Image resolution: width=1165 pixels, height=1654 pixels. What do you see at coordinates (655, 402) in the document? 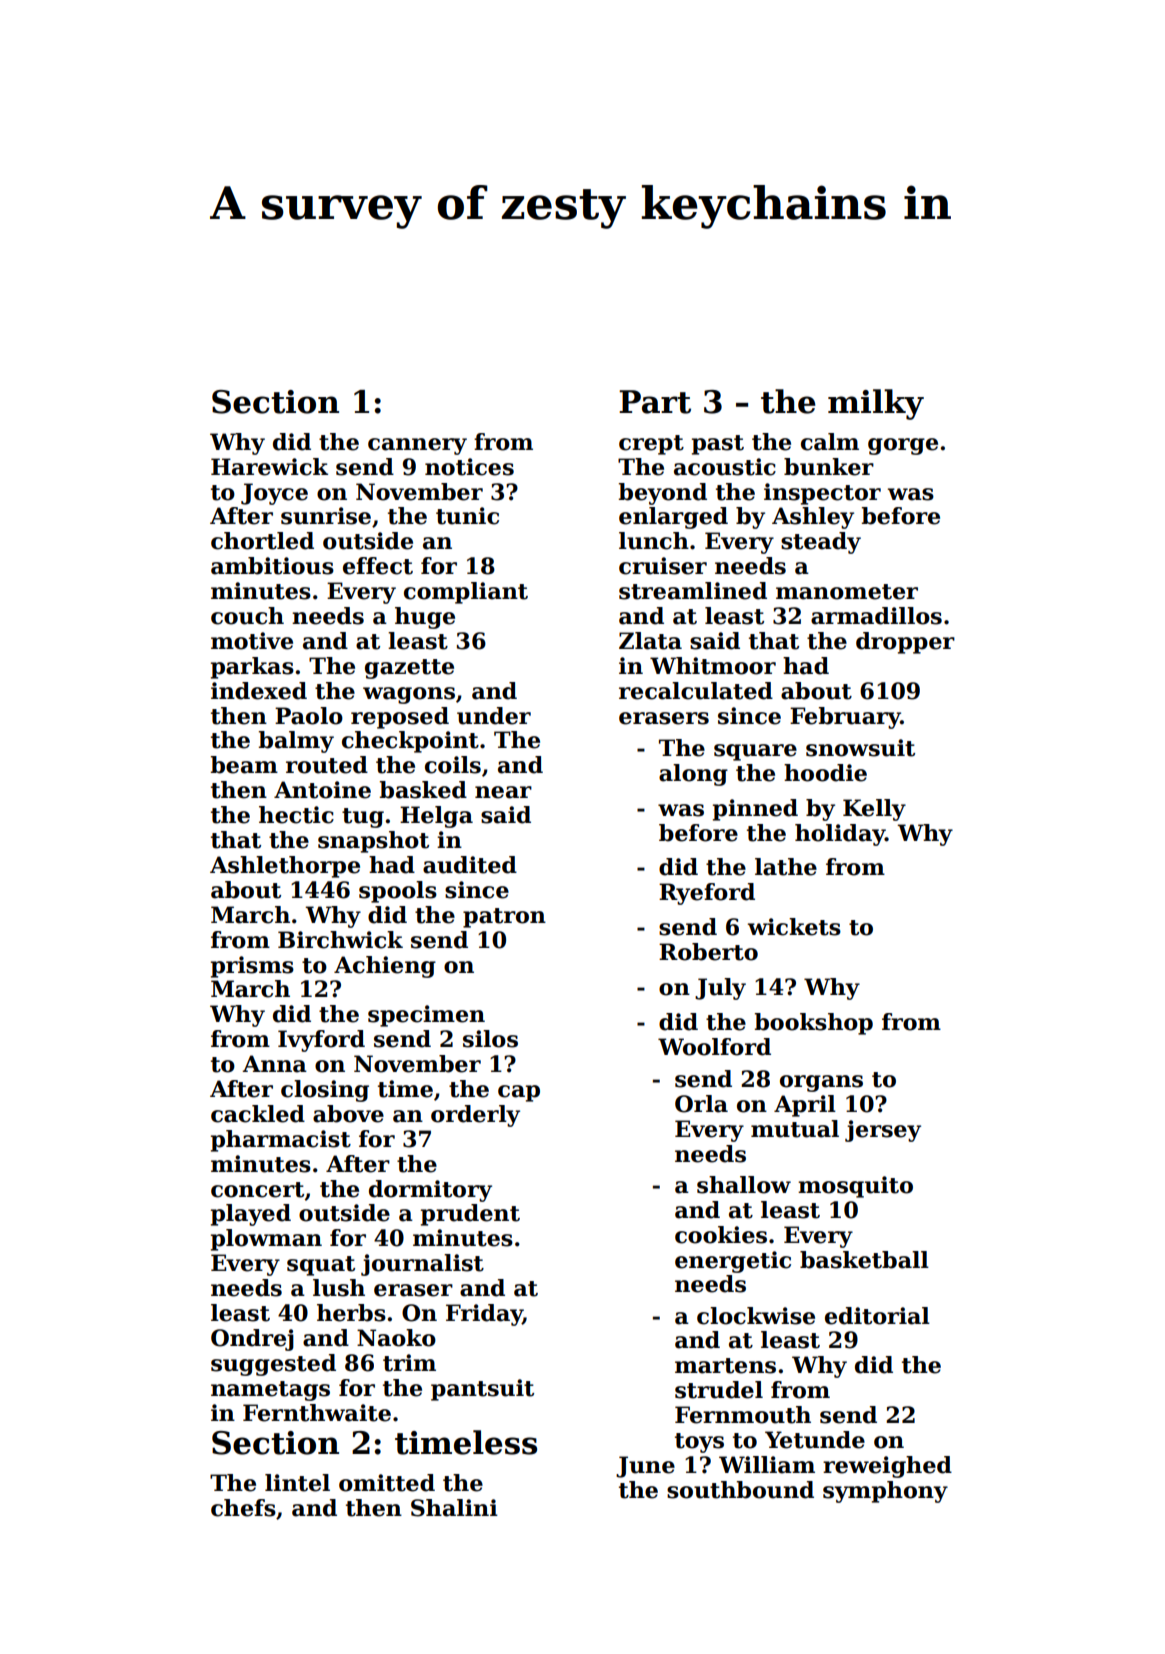
I see `Part` at bounding box center [655, 402].
